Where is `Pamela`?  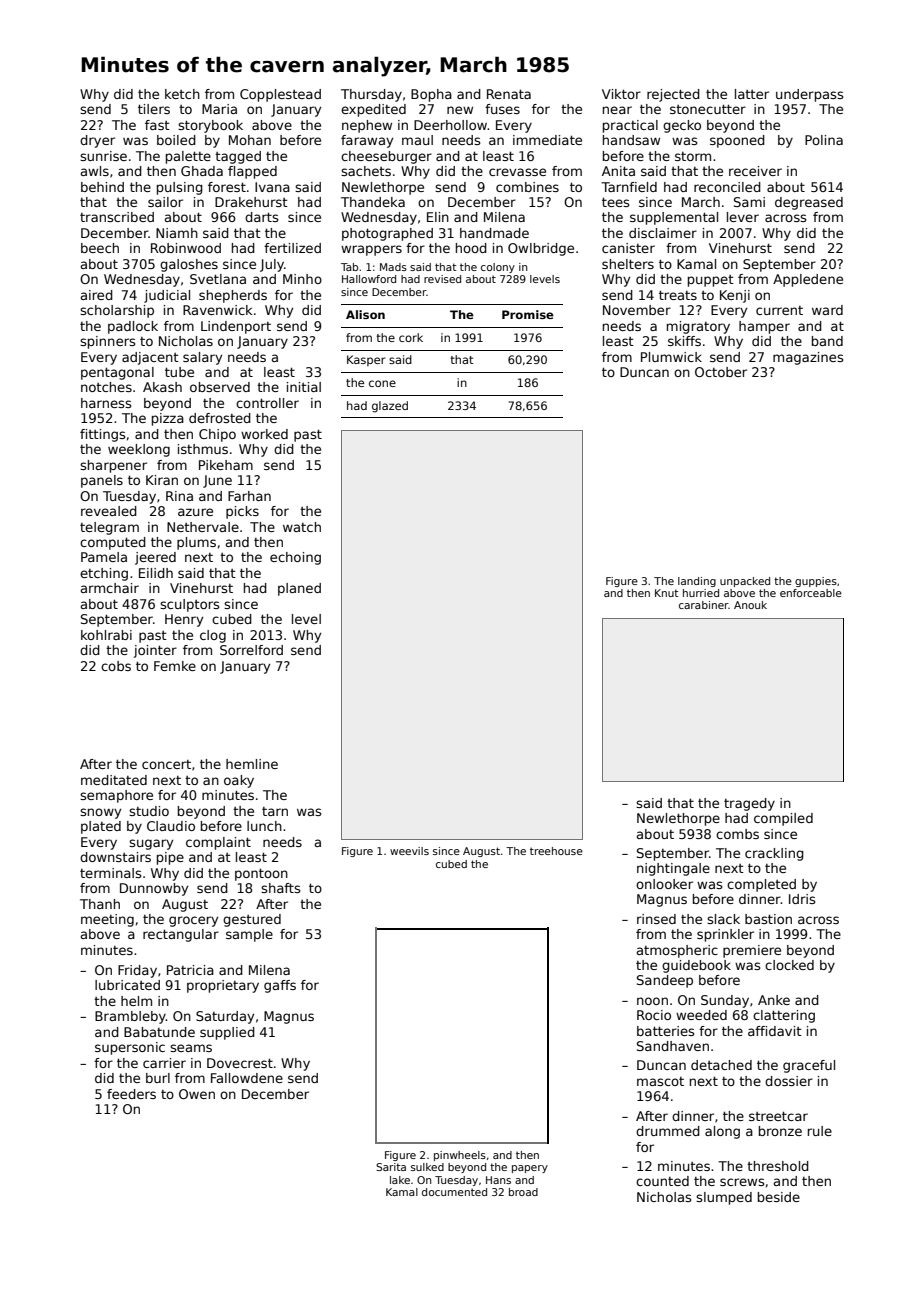
Pamela is located at coordinates (104, 557).
